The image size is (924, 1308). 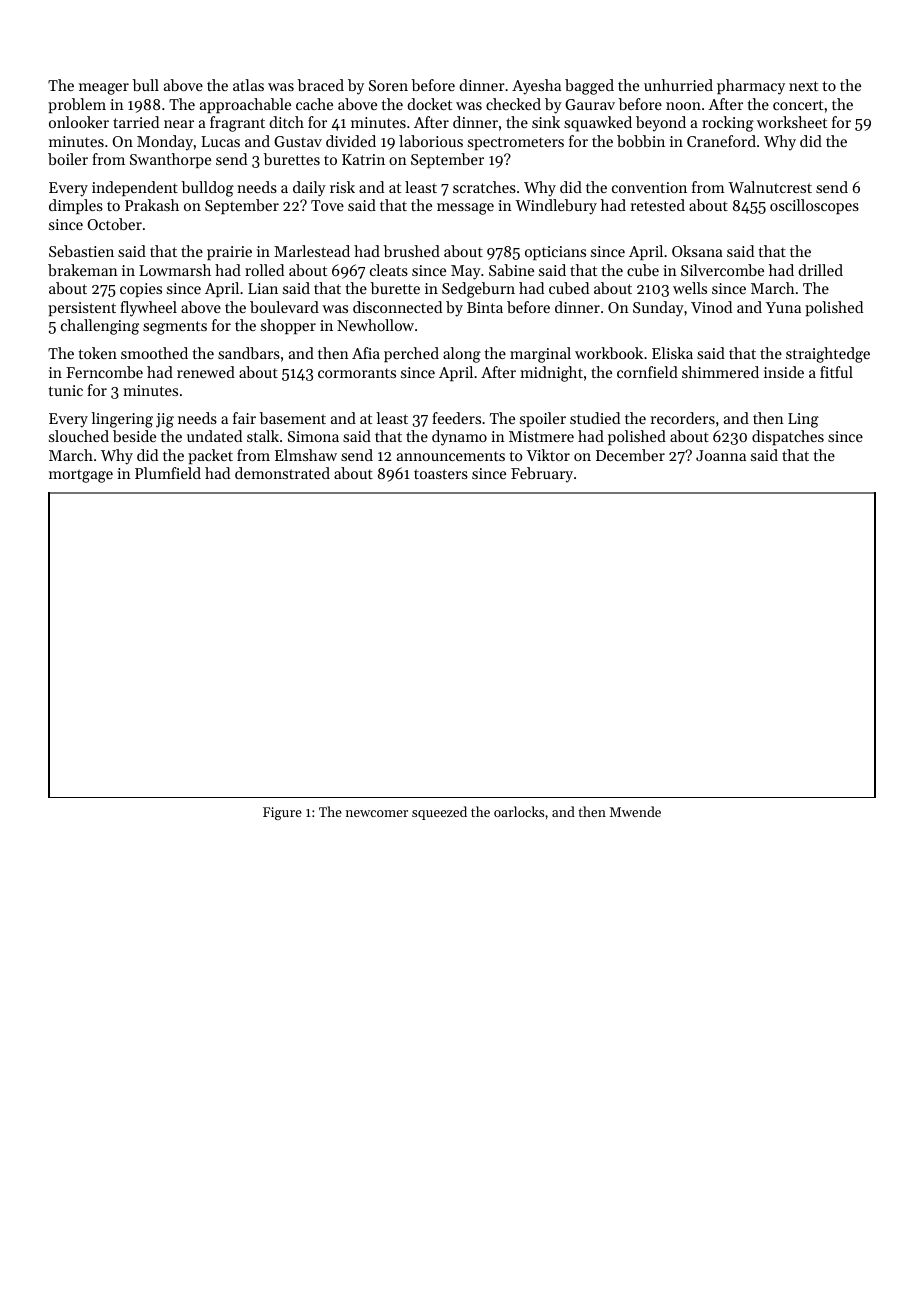 What do you see at coordinates (357, 373) in the page?
I see `cormorants` at bounding box center [357, 373].
